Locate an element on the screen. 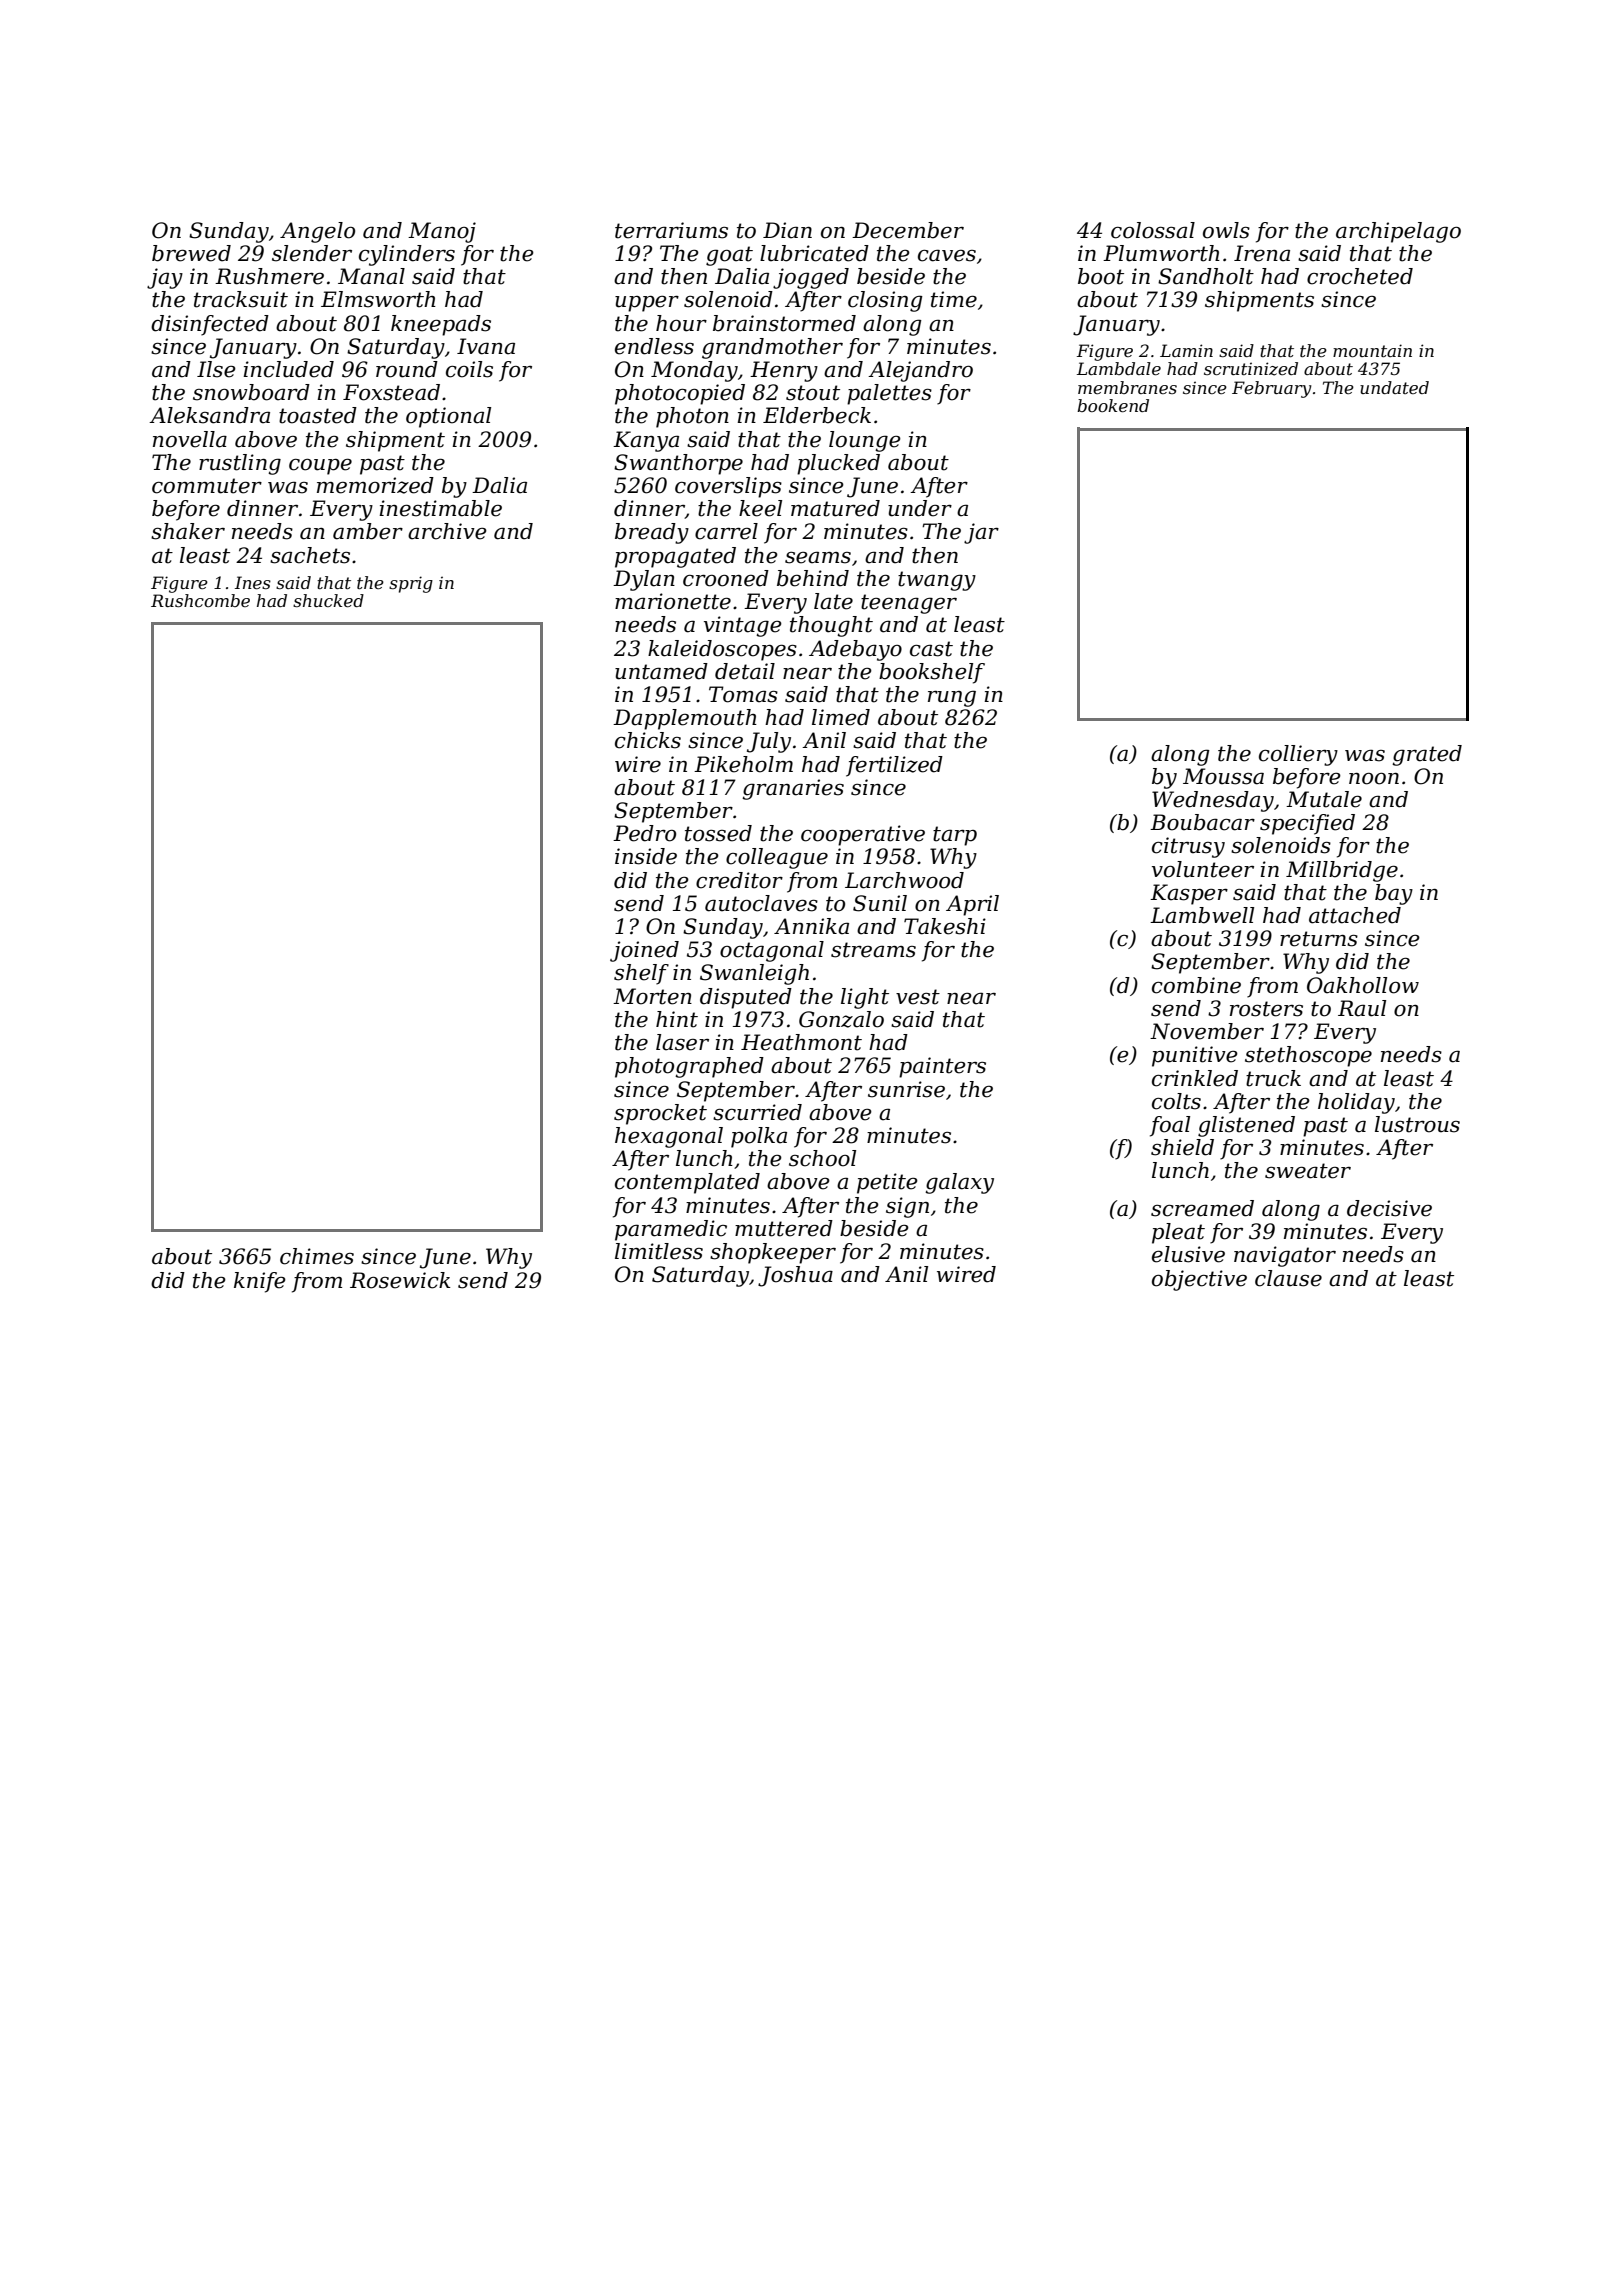 This screenshot has width=1620, height=2292. inside is located at coordinates (646, 856).
